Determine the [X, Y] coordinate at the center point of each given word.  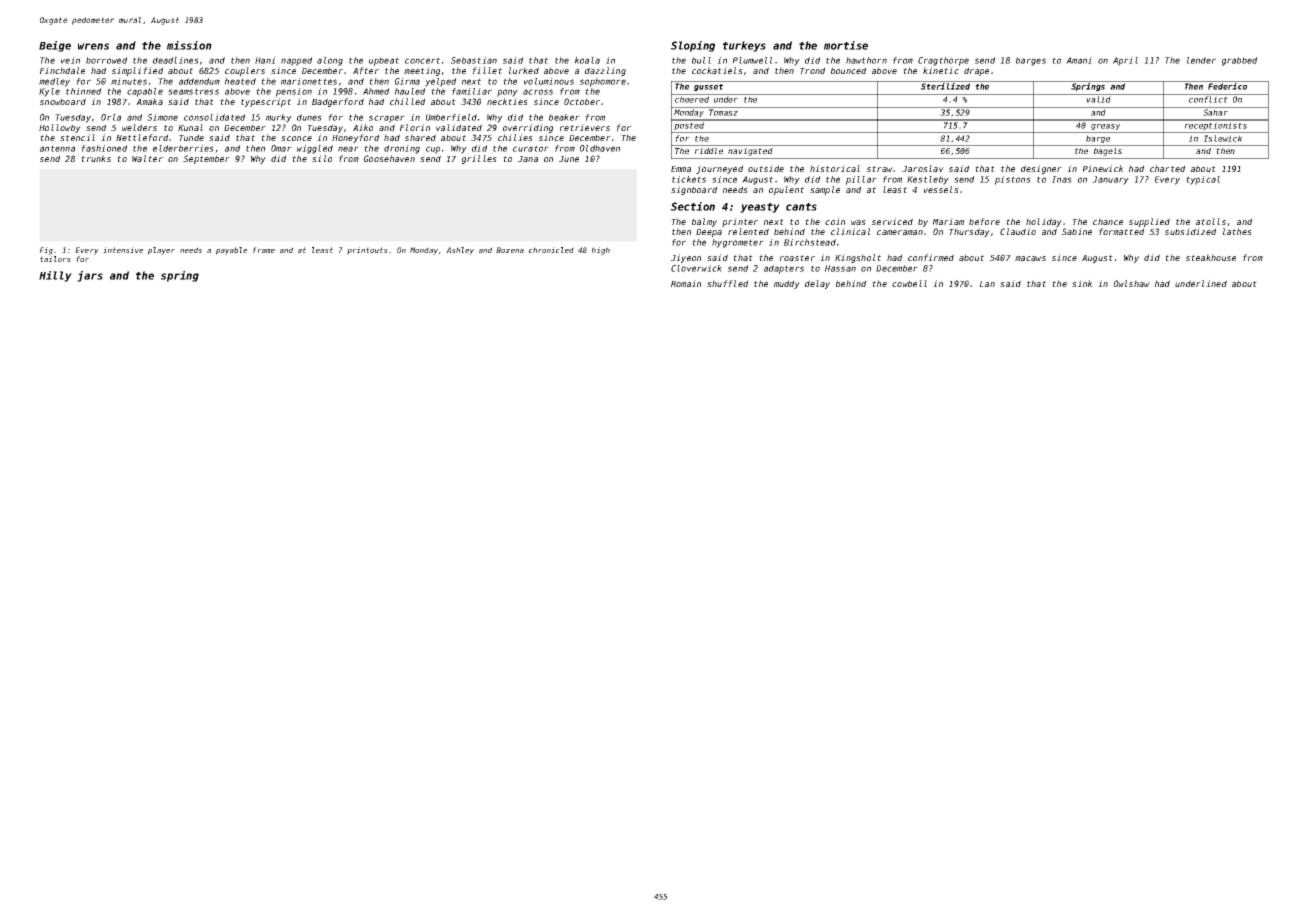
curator [531, 148]
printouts [367, 251]
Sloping [693, 46]
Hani [265, 60]
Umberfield [451, 117]
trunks [96, 158]
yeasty [760, 208]
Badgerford [338, 102]
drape [976, 71]
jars [90, 276]
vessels [941, 189]
